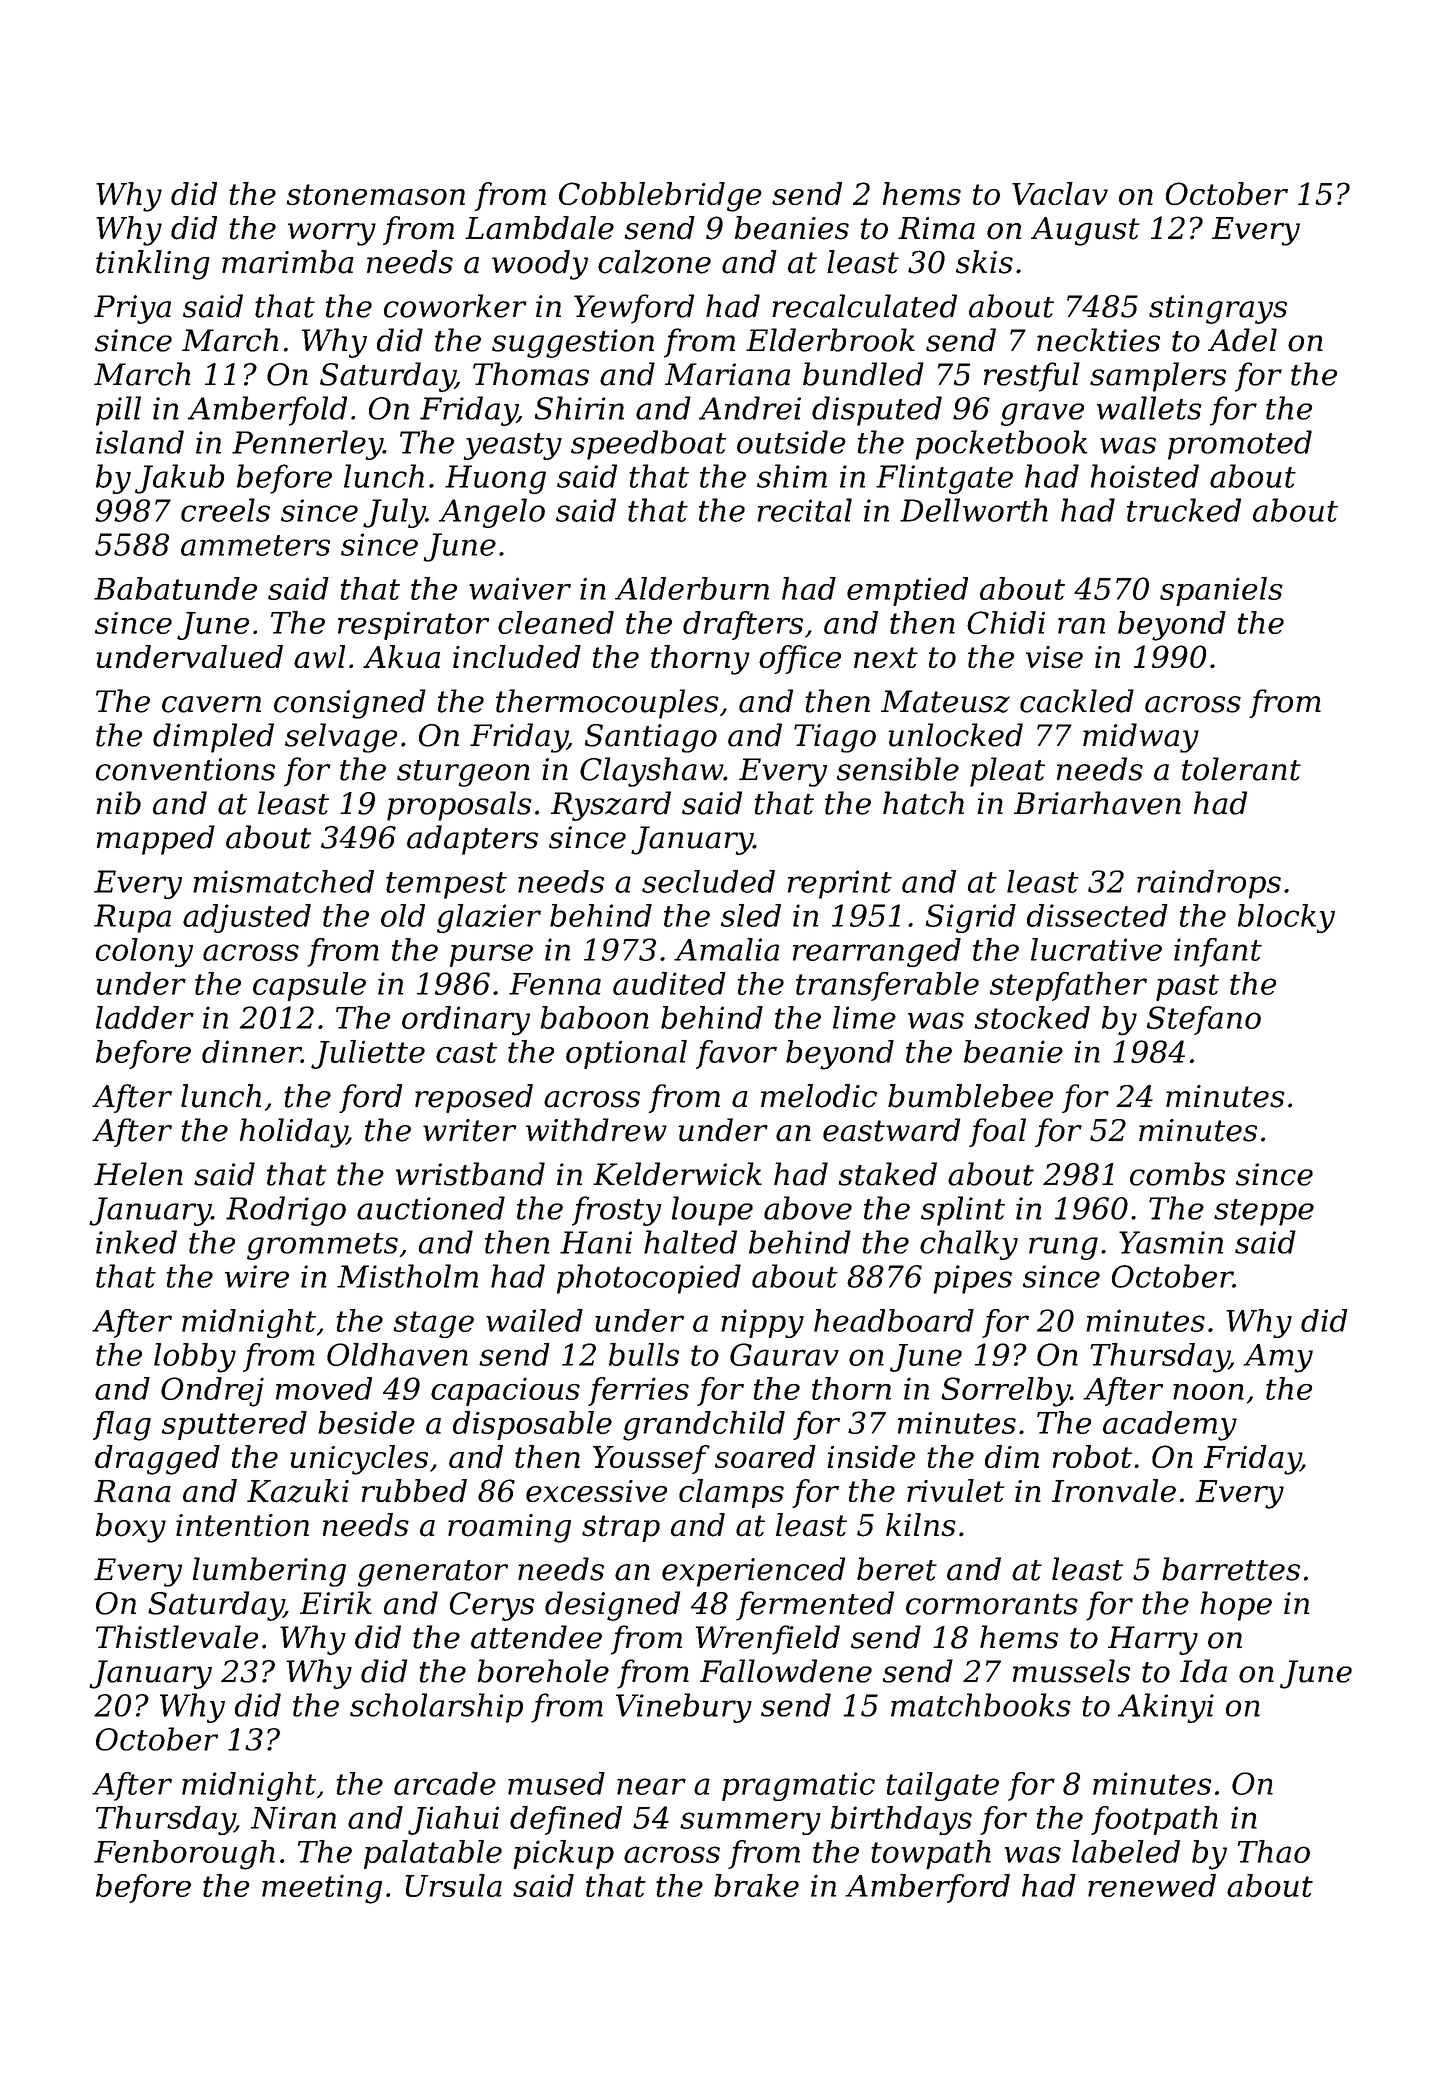 Image resolution: width=1450 pixels, height=2100 pixels. I want to click on tinkling, so click(153, 265).
